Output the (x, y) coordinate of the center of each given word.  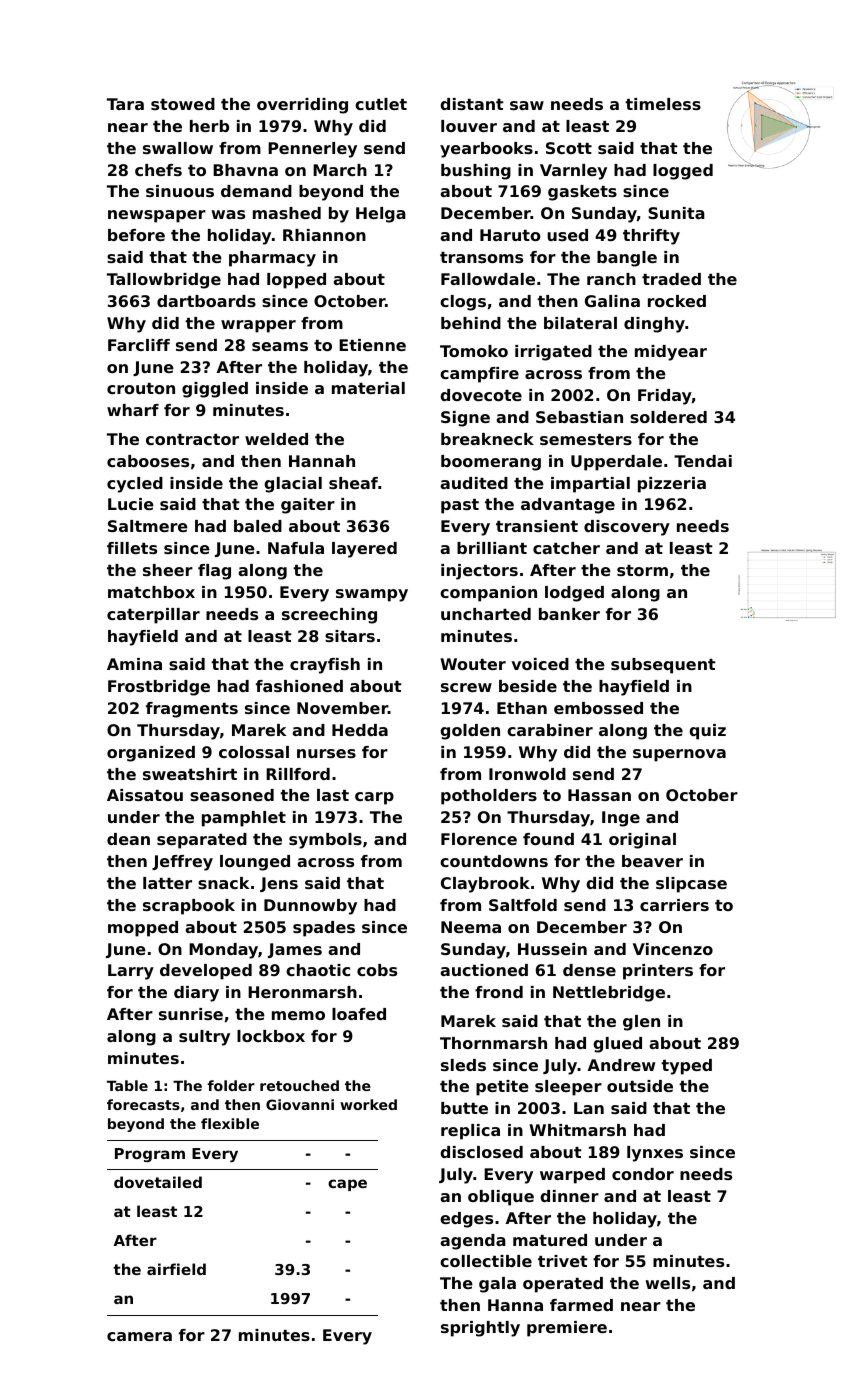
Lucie (131, 504)
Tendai (703, 461)
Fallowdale (488, 279)
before (136, 235)
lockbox (271, 1036)
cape (347, 1185)
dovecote (481, 395)
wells (667, 1283)
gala (497, 1285)
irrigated (553, 353)
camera (139, 1336)
